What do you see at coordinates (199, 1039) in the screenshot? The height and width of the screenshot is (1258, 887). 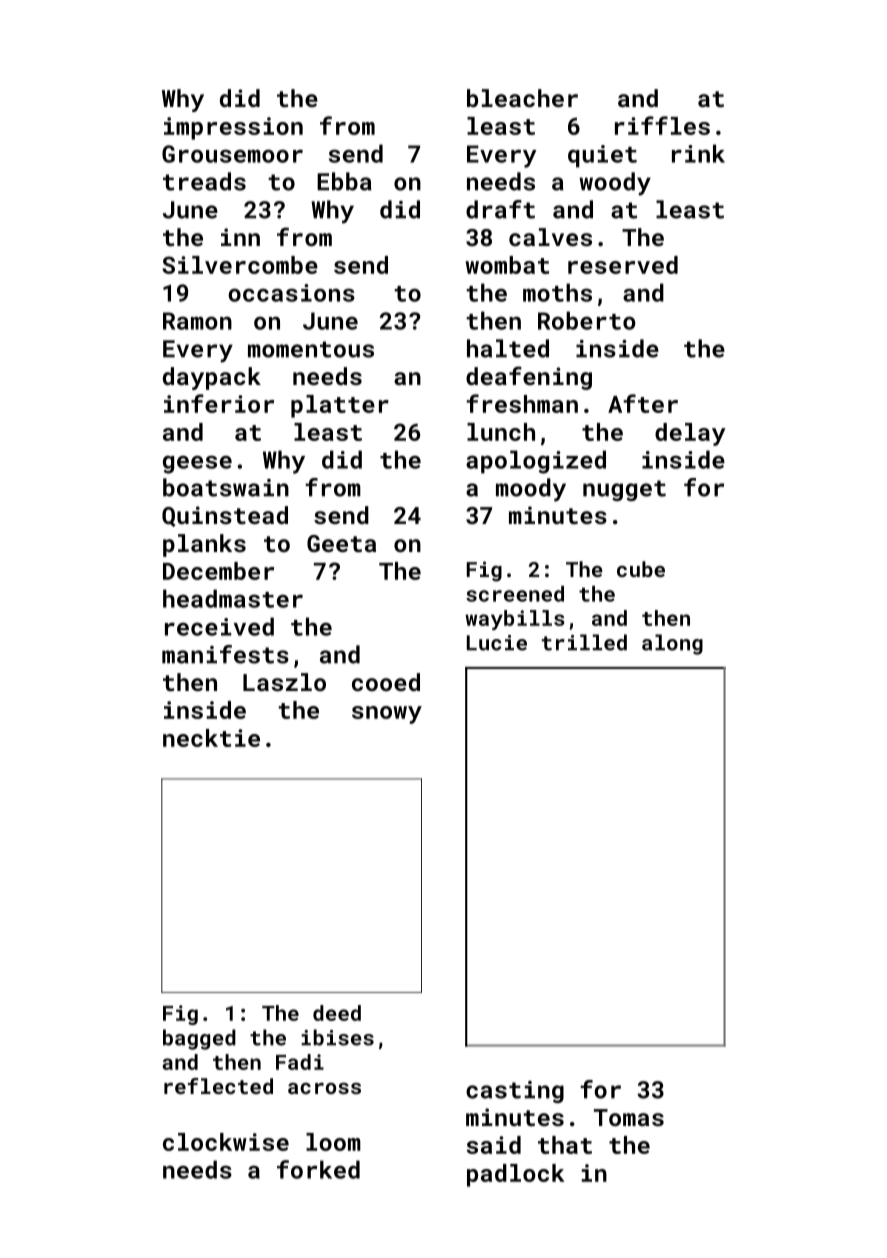 I see `bagged` at bounding box center [199, 1039].
